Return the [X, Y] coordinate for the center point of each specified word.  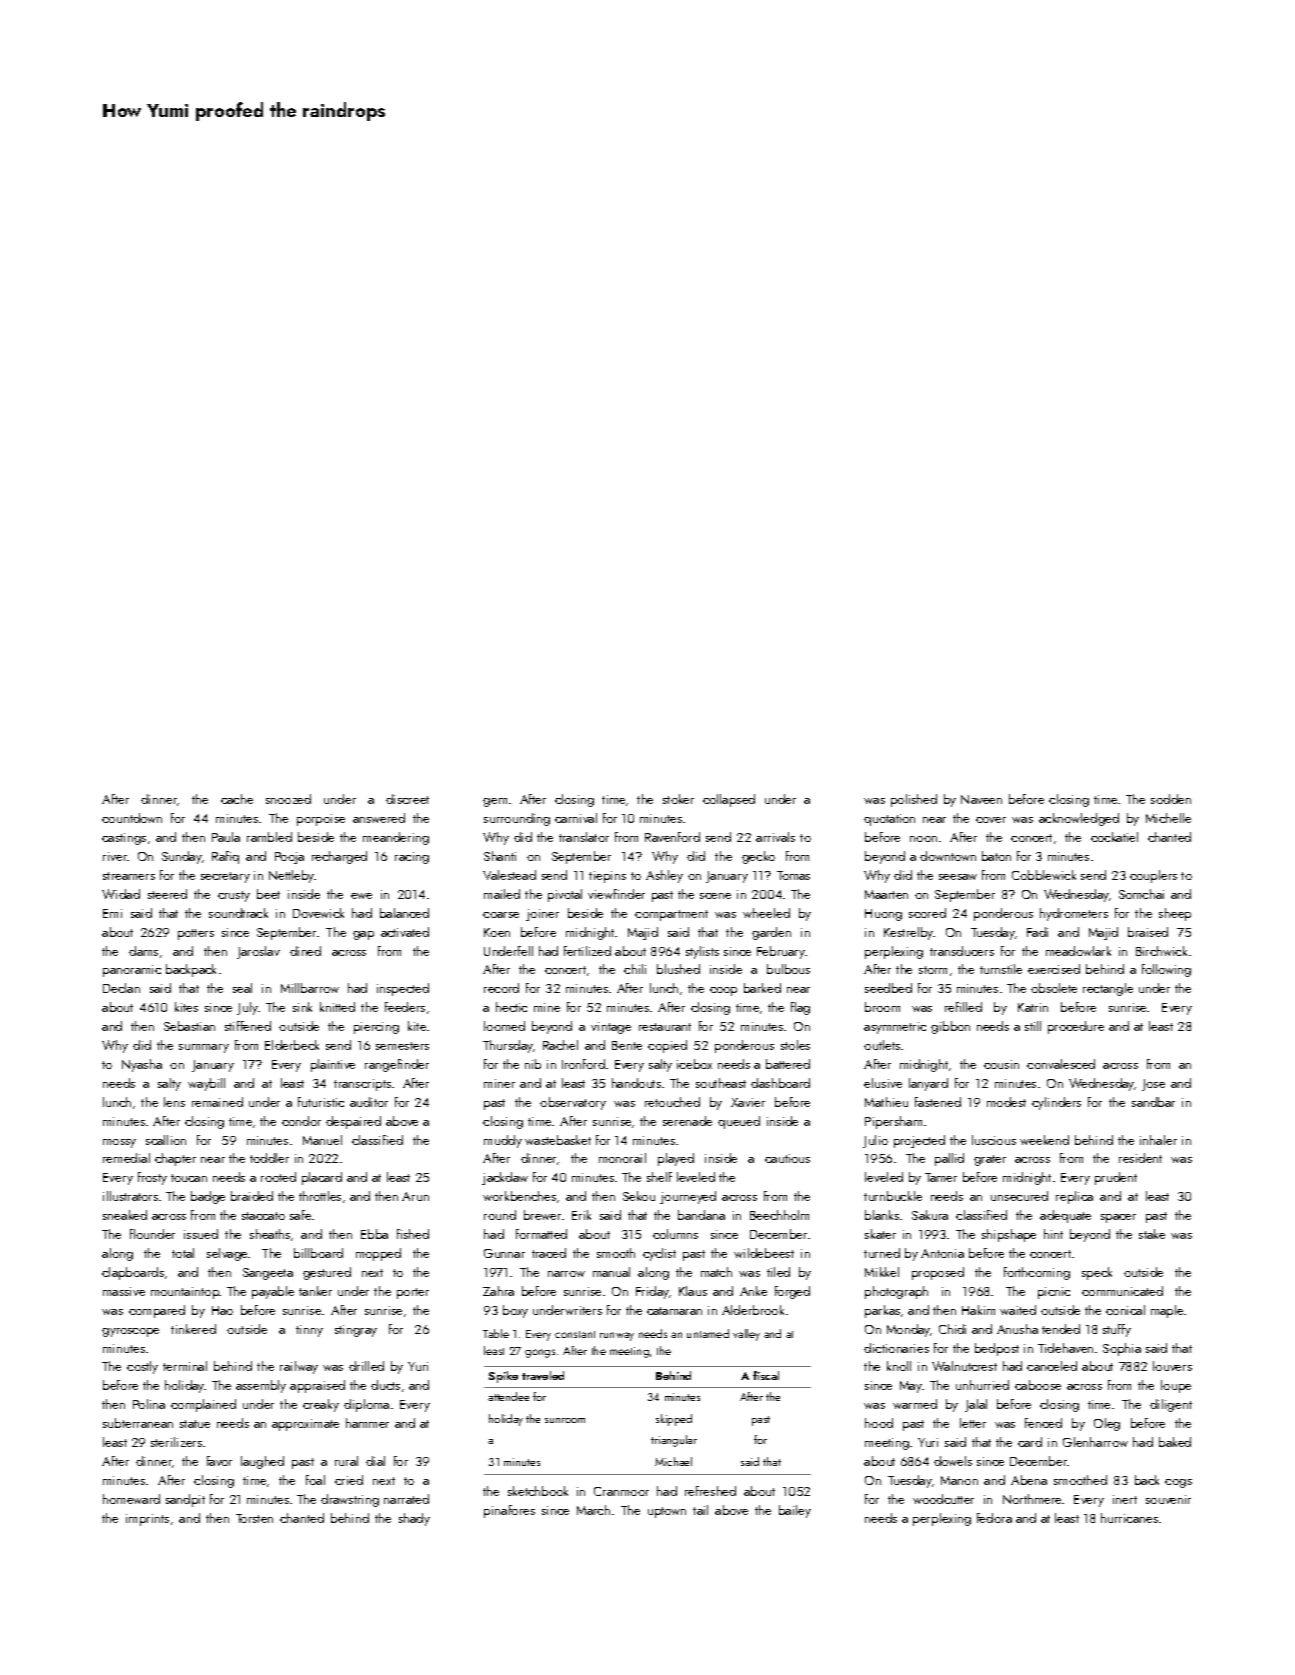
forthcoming [1037, 1273]
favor [219, 1461]
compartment [671, 915]
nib [533, 1064]
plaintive [333, 1065]
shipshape [1009, 1235]
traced [549, 1253]
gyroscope [130, 1332]
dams [143, 951]
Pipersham [893, 1122]
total [183, 1253]
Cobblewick [1044, 875]
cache [237, 799]
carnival [576, 818]
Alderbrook [753, 1310]
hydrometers [1074, 914]
